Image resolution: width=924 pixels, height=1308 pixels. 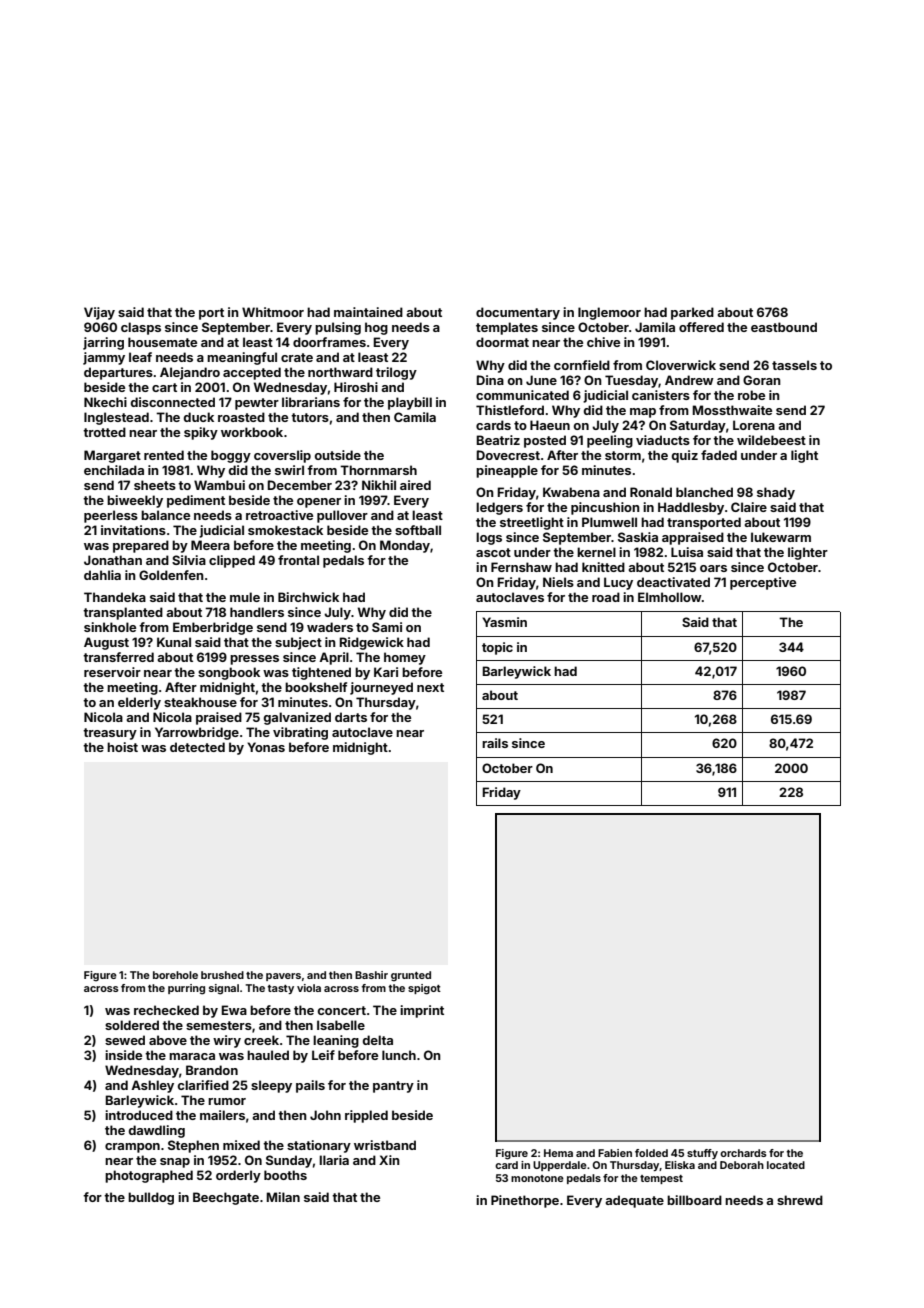 I want to click on maraca, so click(x=192, y=1056).
